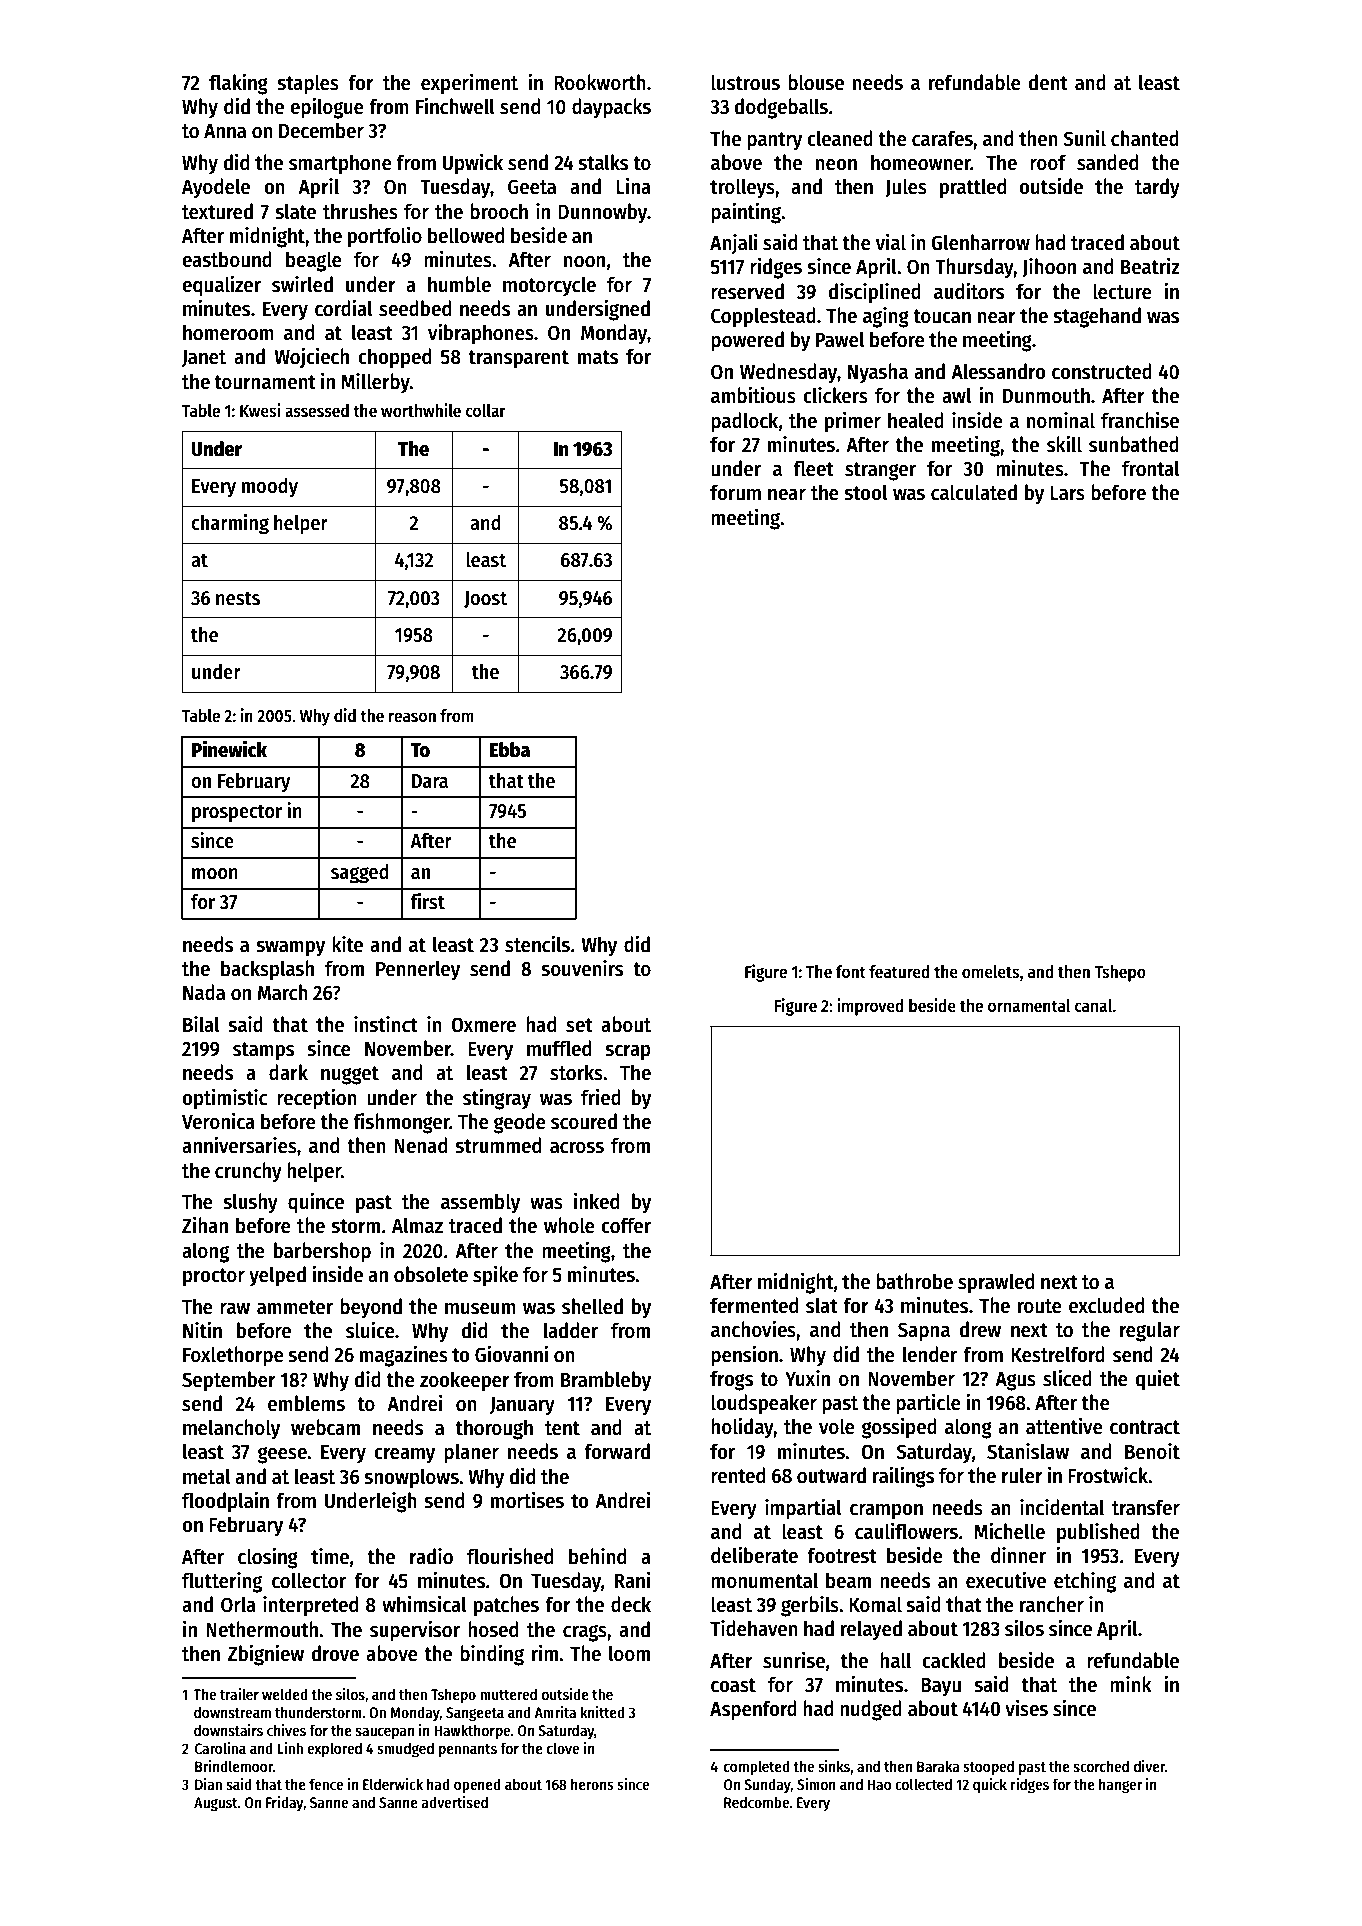  I want to click on Joost, so click(485, 599).
